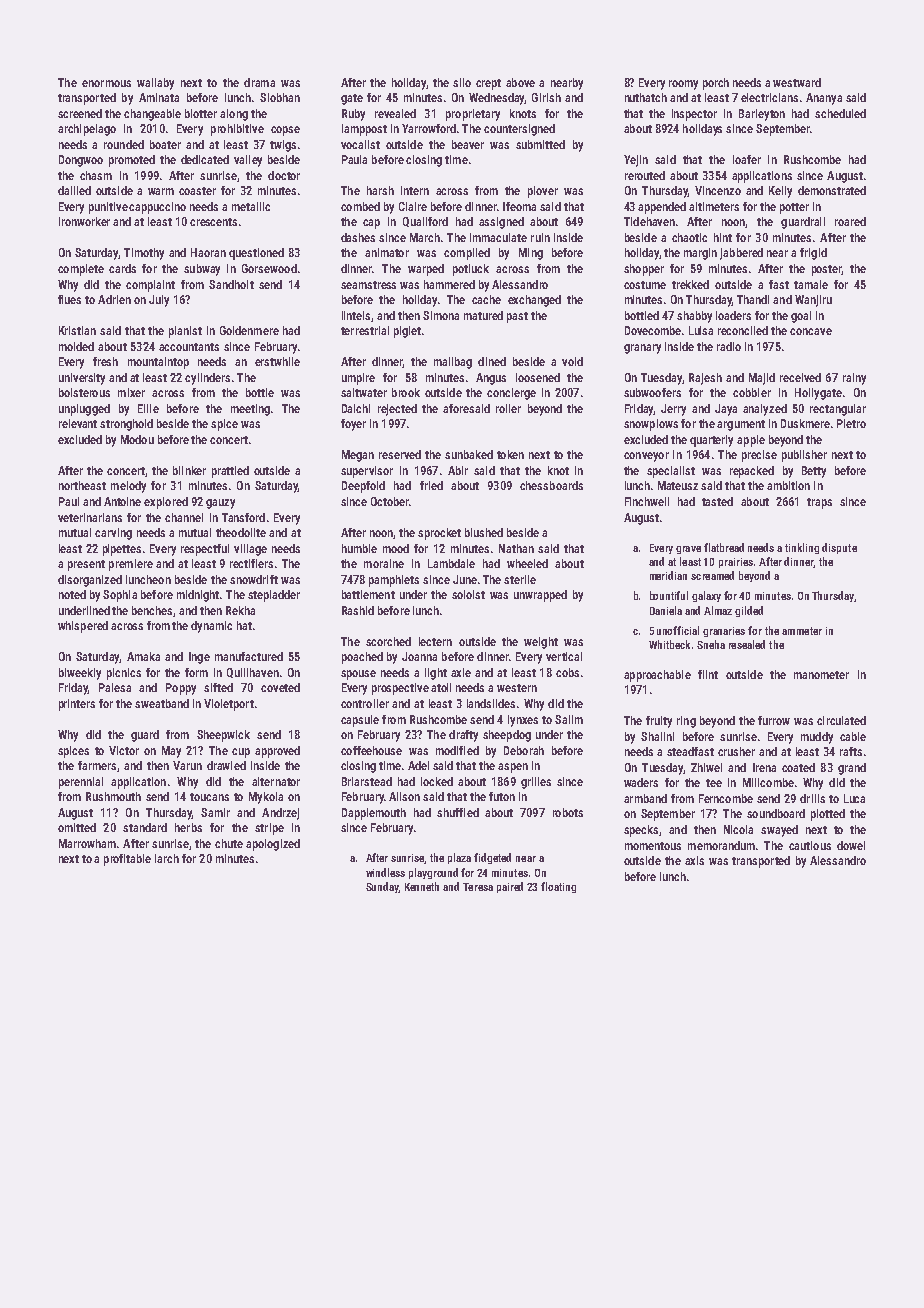 This screenshot has width=924, height=1308. Describe the element at coordinates (794, 208) in the screenshot. I see `potter` at that location.
